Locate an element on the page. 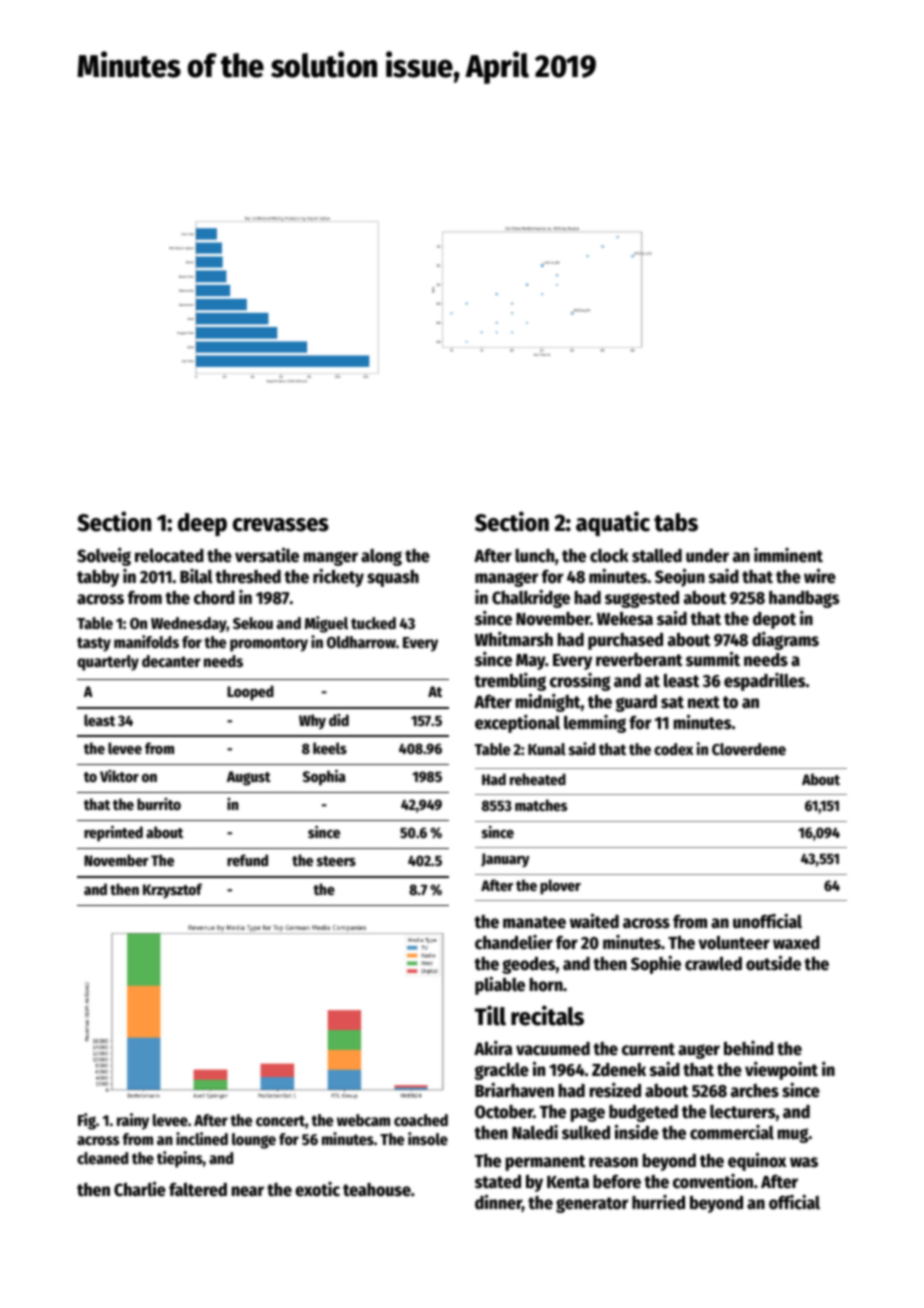 The width and height of the image is (924, 1308). purchased is located at coordinates (625, 641).
